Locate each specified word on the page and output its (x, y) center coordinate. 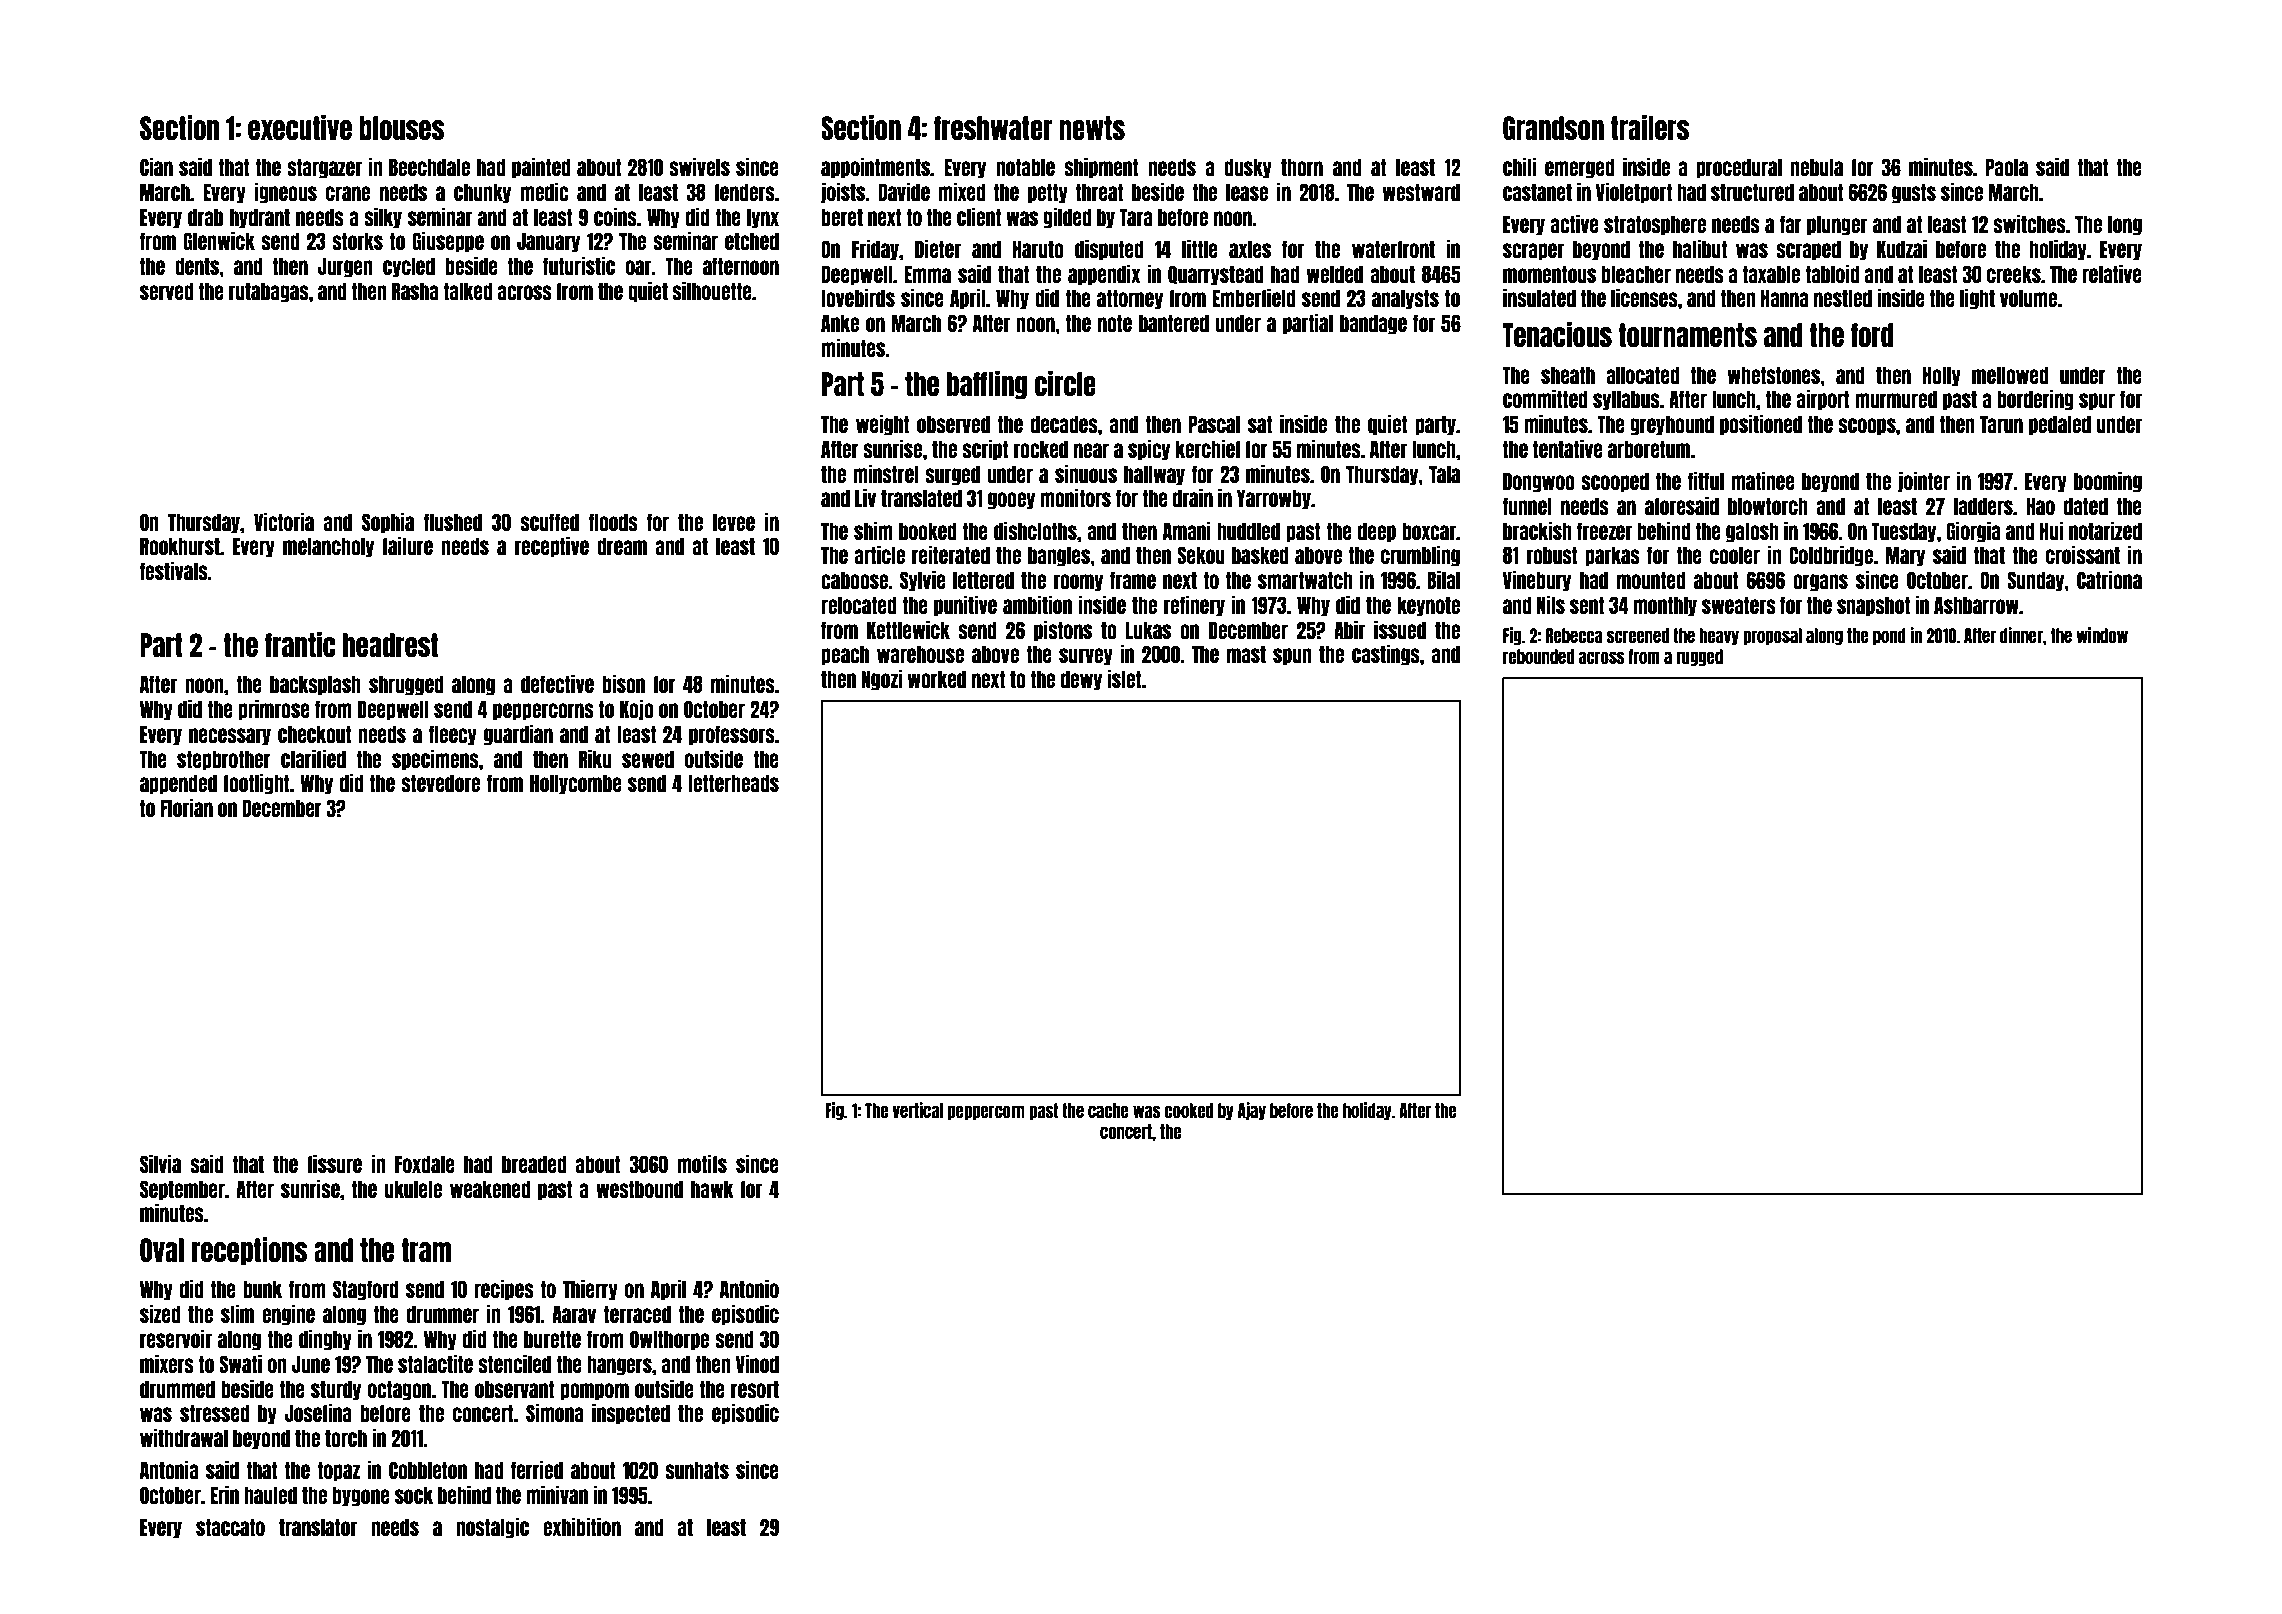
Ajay (1252, 1111)
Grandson (1553, 128)
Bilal (1443, 579)
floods (613, 522)
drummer (443, 1314)
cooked (1188, 1110)
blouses (401, 128)
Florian (186, 807)
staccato (230, 1527)
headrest (390, 645)
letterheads (733, 783)
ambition (1037, 604)
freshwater (993, 128)
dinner (2021, 635)
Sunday (2035, 581)
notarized (2105, 530)
